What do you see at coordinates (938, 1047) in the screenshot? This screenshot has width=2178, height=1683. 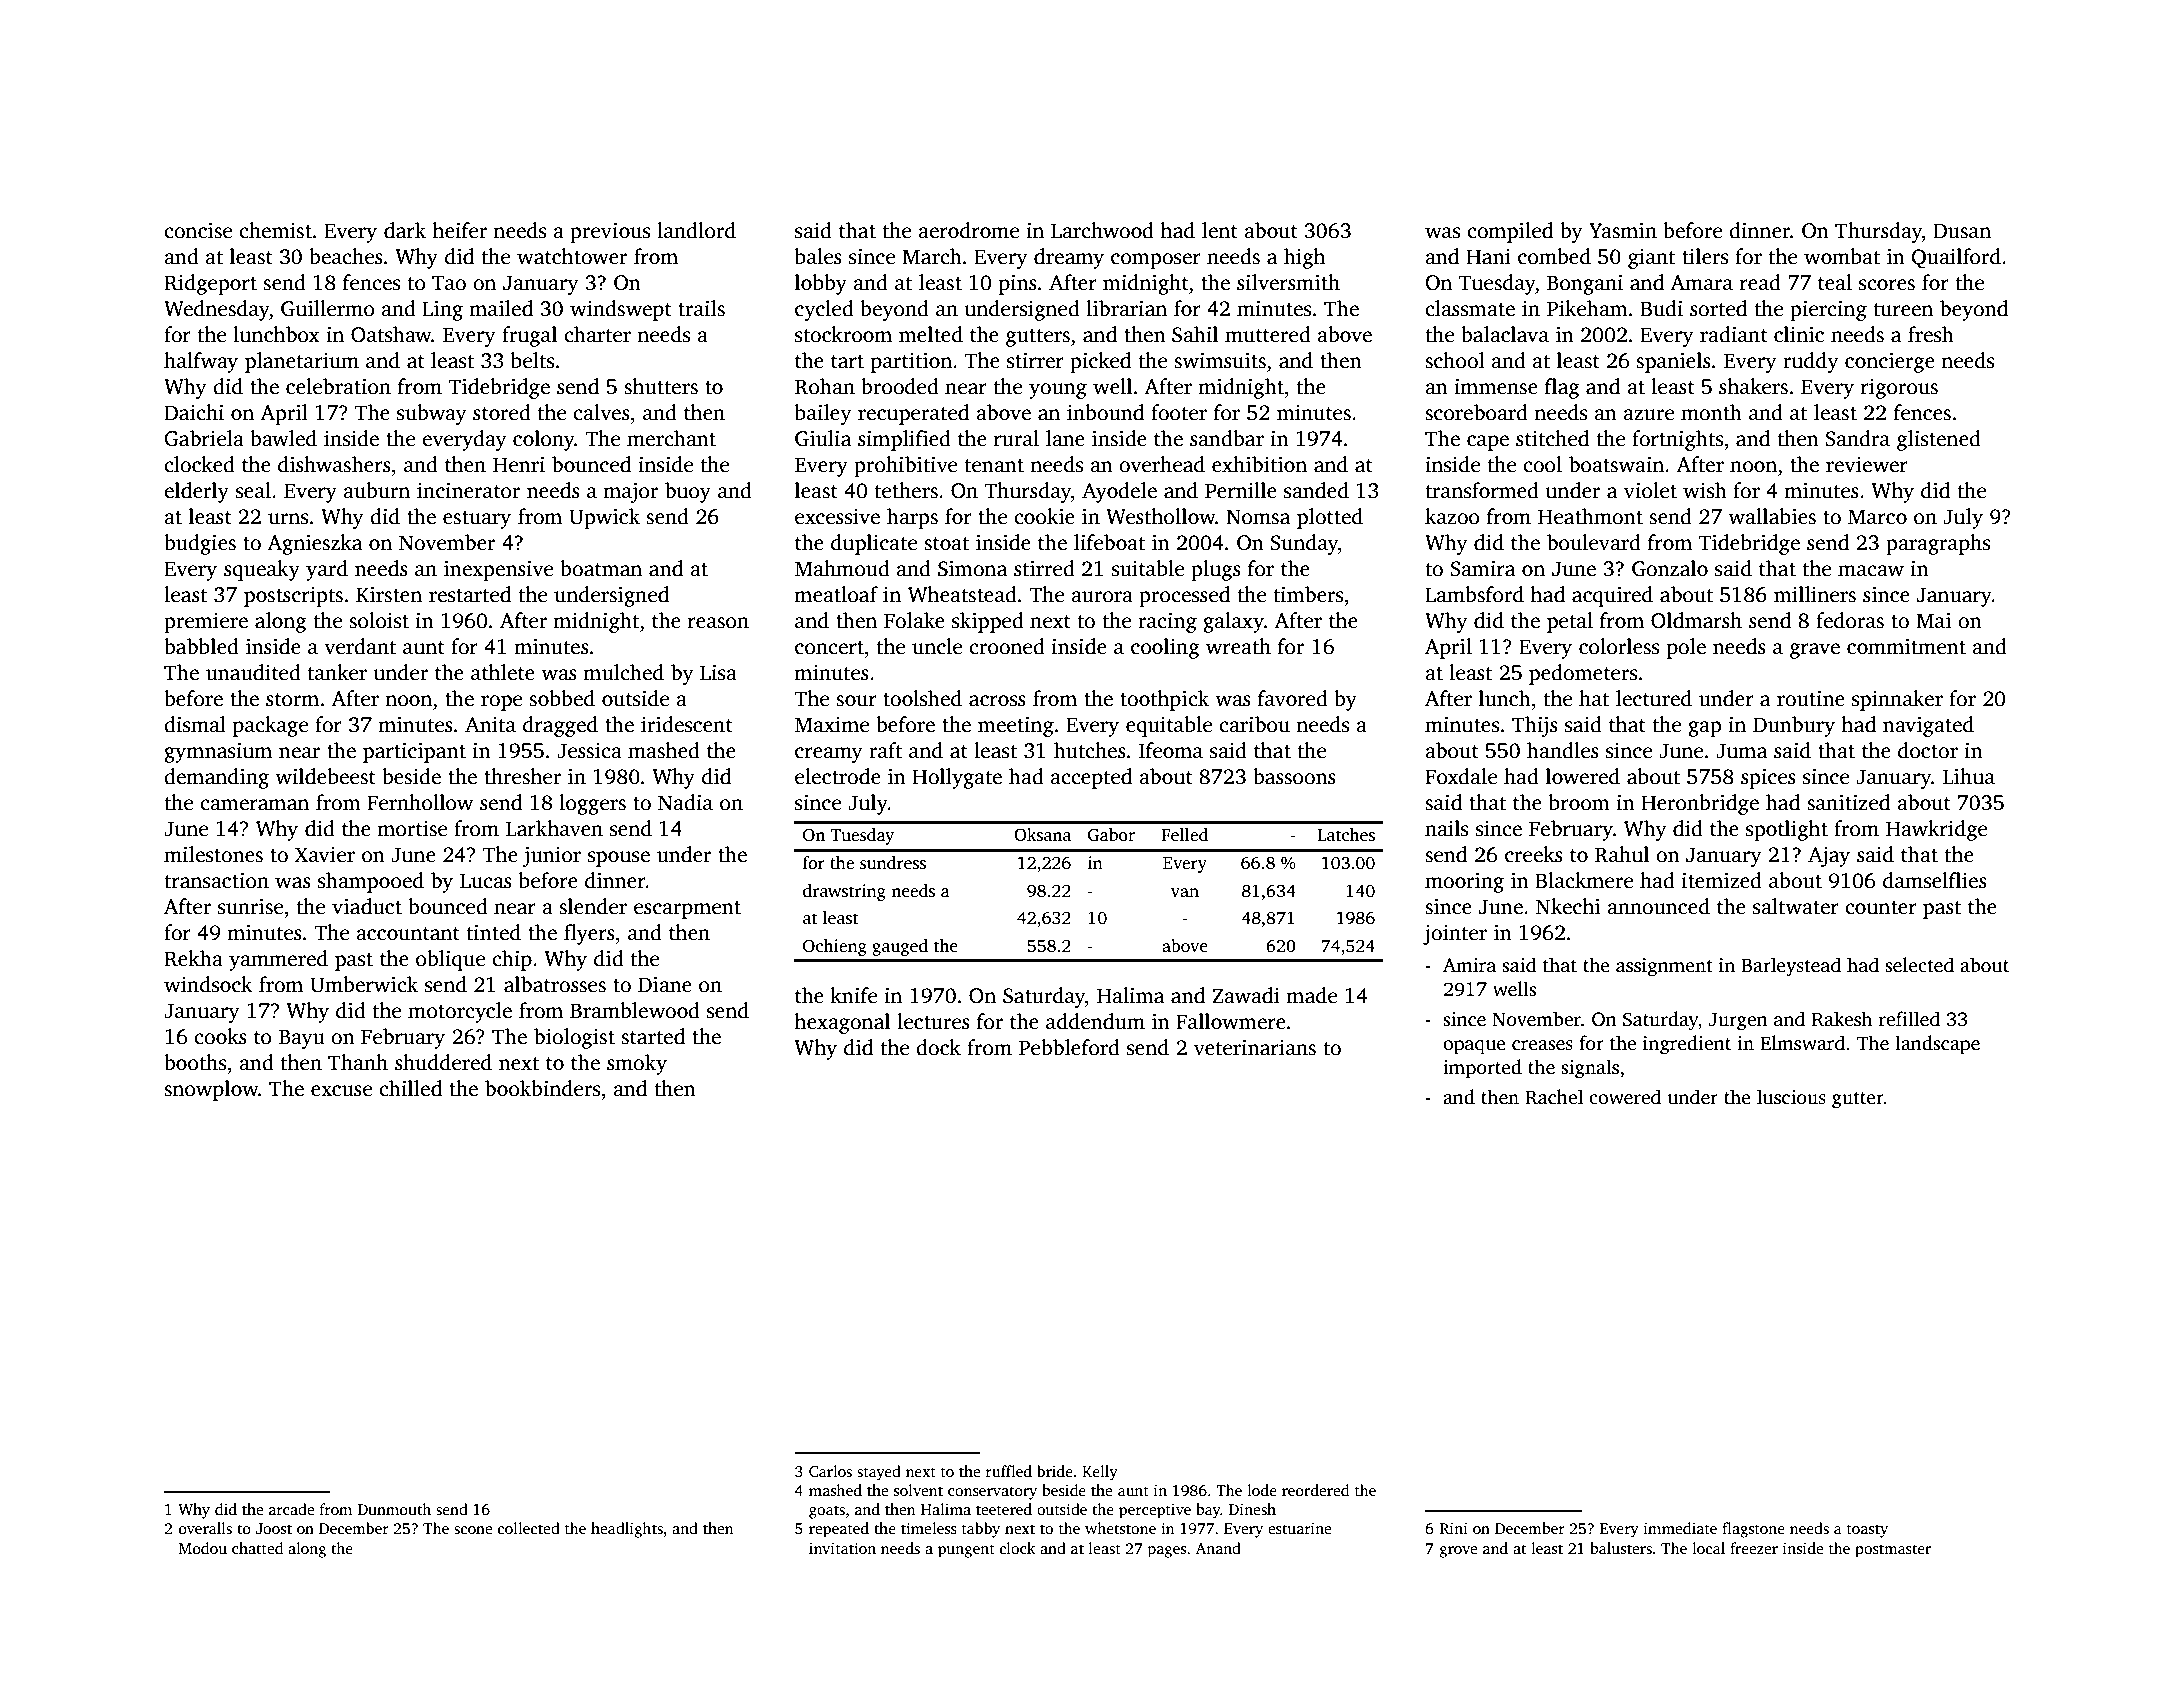 I see `dock` at bounding box center [938, 1047].
